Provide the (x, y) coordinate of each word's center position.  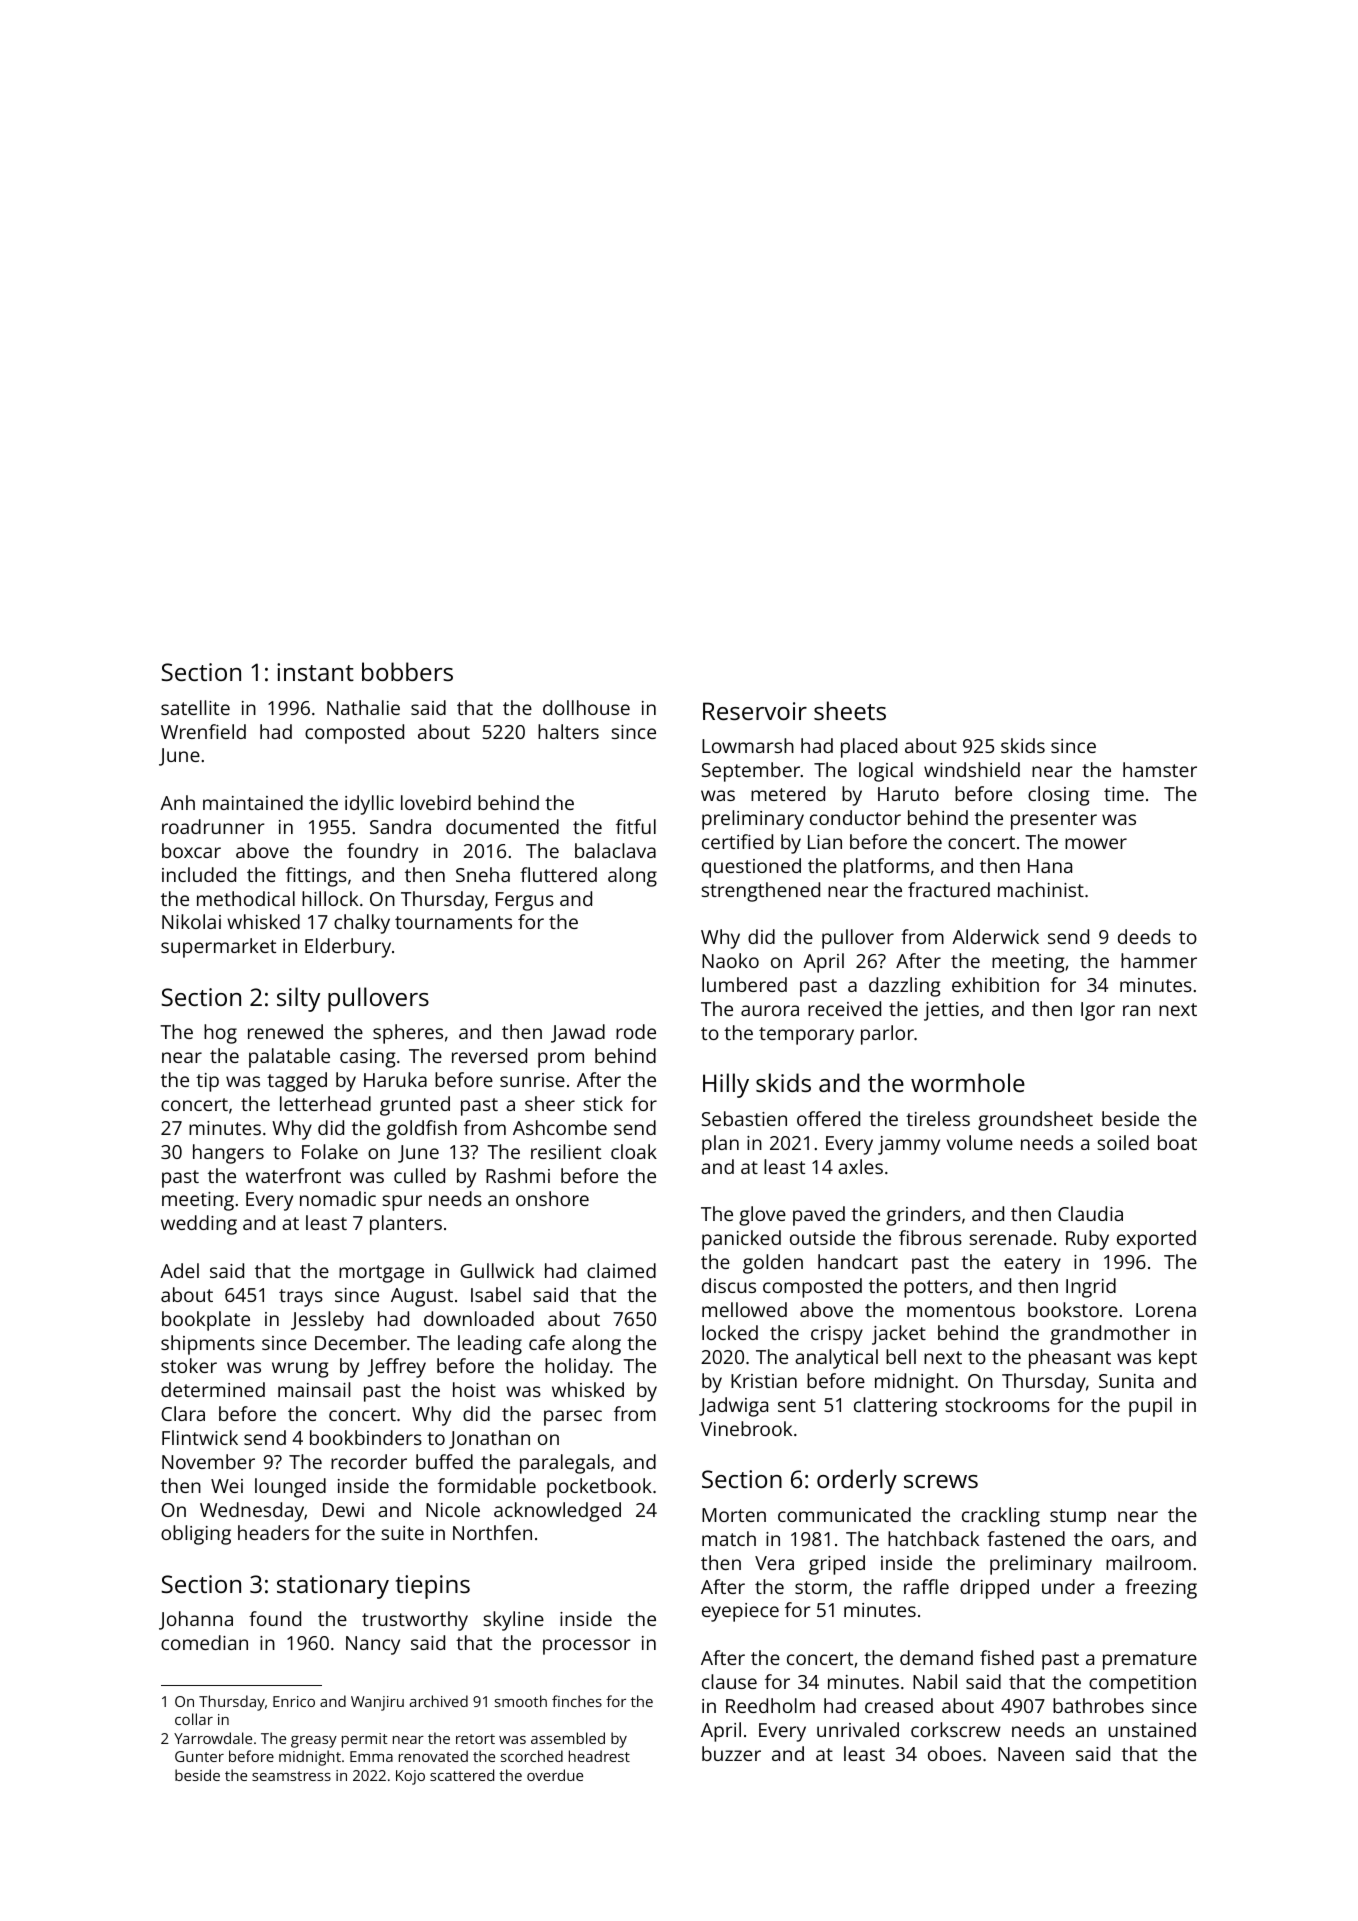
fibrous (930, 1237)
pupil (1150, 1407)
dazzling (905, 987)
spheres (408, 1034)
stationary (333, 1587)
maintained (253, 802)
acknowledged (557, 1512)
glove (762, 1216)
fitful (636, 826)
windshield (972, 769)
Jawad (578, 1033)
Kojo (410, 1777)
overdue (555, 1775)
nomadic (338, 1198)
